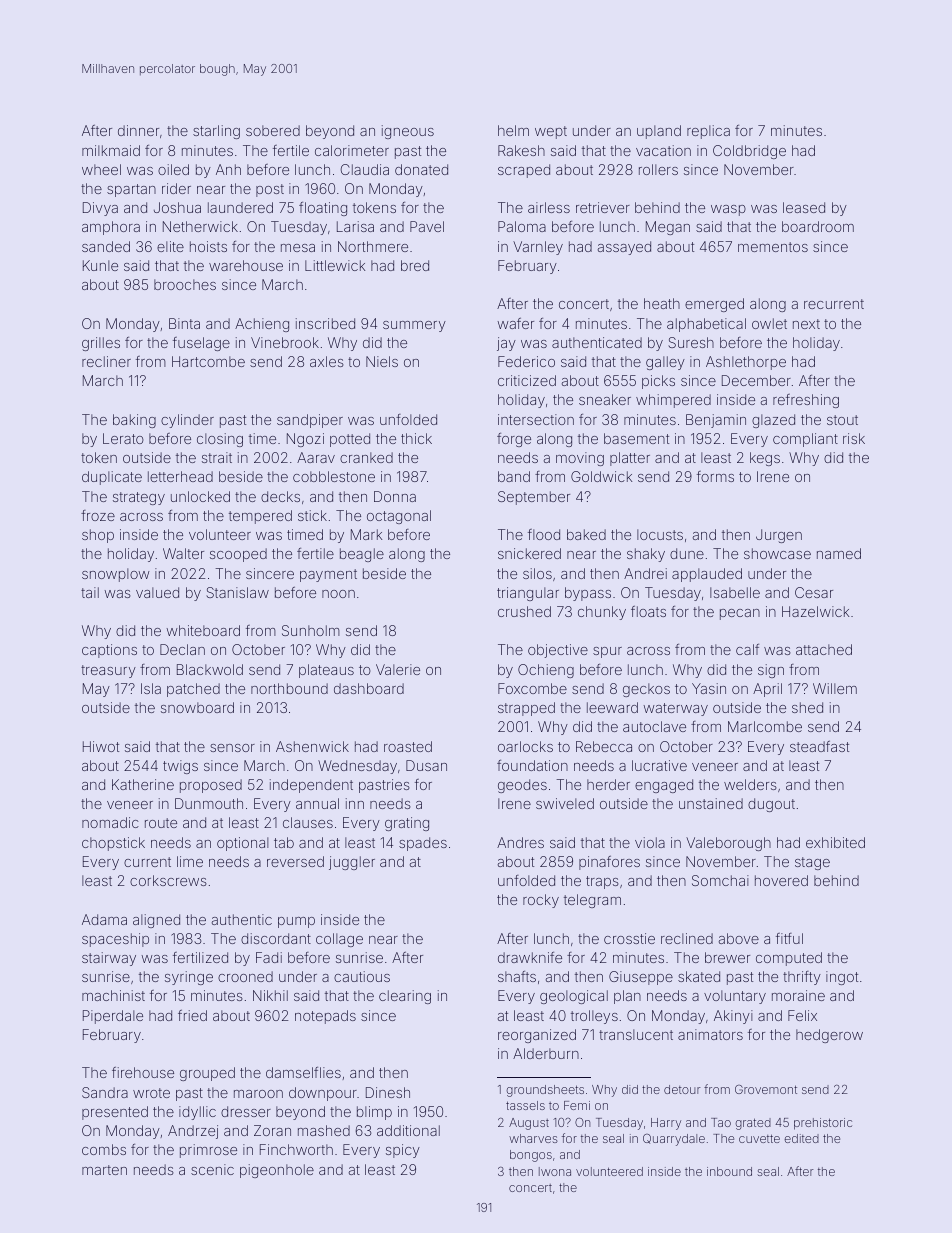 This page has width=952, height=1233. What do you see at coordinates (101, 746) in the page?
I see `Hiwot` at bounding box center [101, 746].
